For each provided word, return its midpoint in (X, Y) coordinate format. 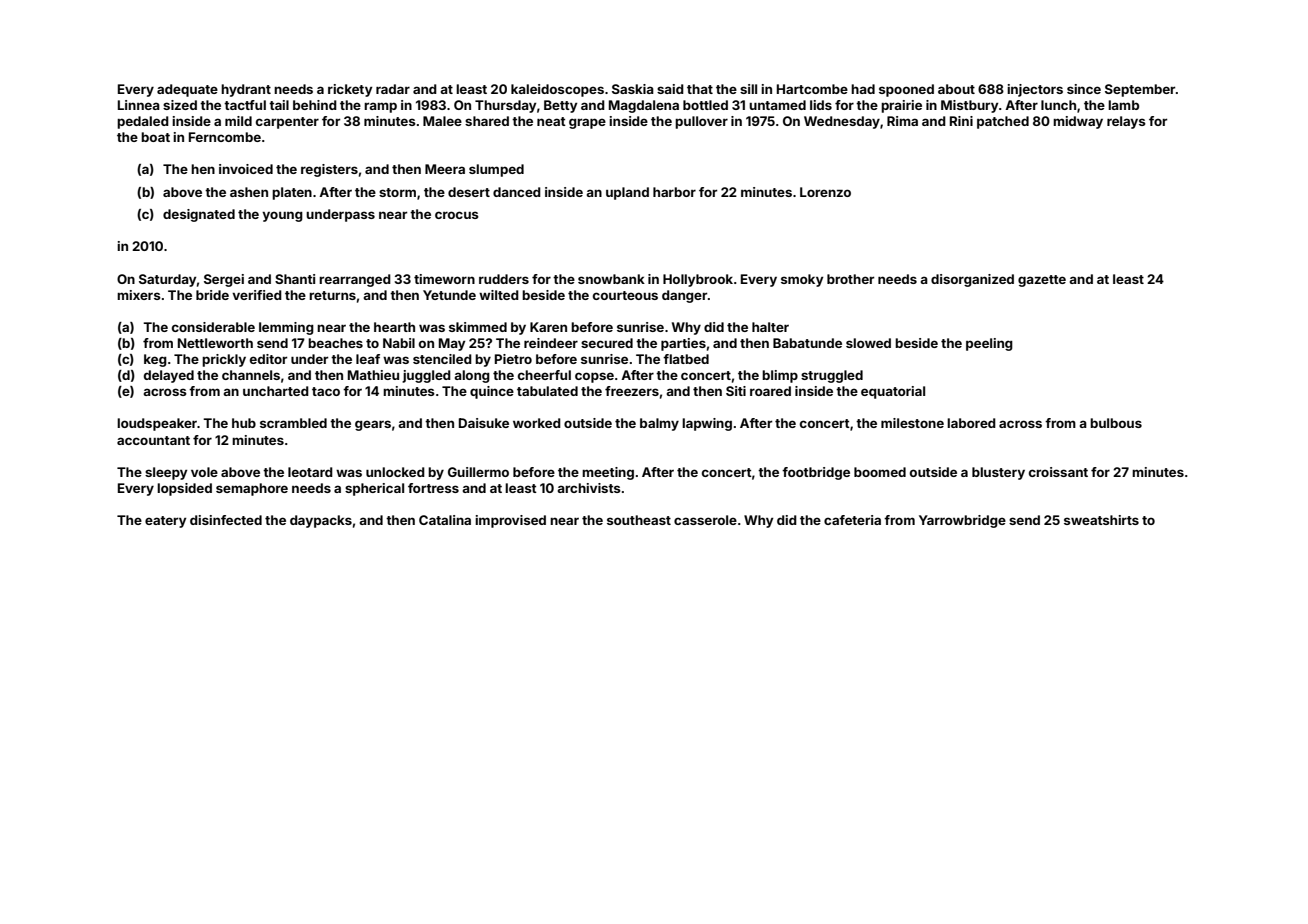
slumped (496, 170)
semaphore (252, 489)
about (956, 89)
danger (684, 296)
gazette (1042, 281)
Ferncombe (225, 137)
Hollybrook (698, 280)
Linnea (139, 105)
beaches (335, 343)
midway (1078, 122)
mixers (139, 295)
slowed (868, 343)
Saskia (633, 89)
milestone (912, 423)
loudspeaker (157, 424)
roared (770, 391)
